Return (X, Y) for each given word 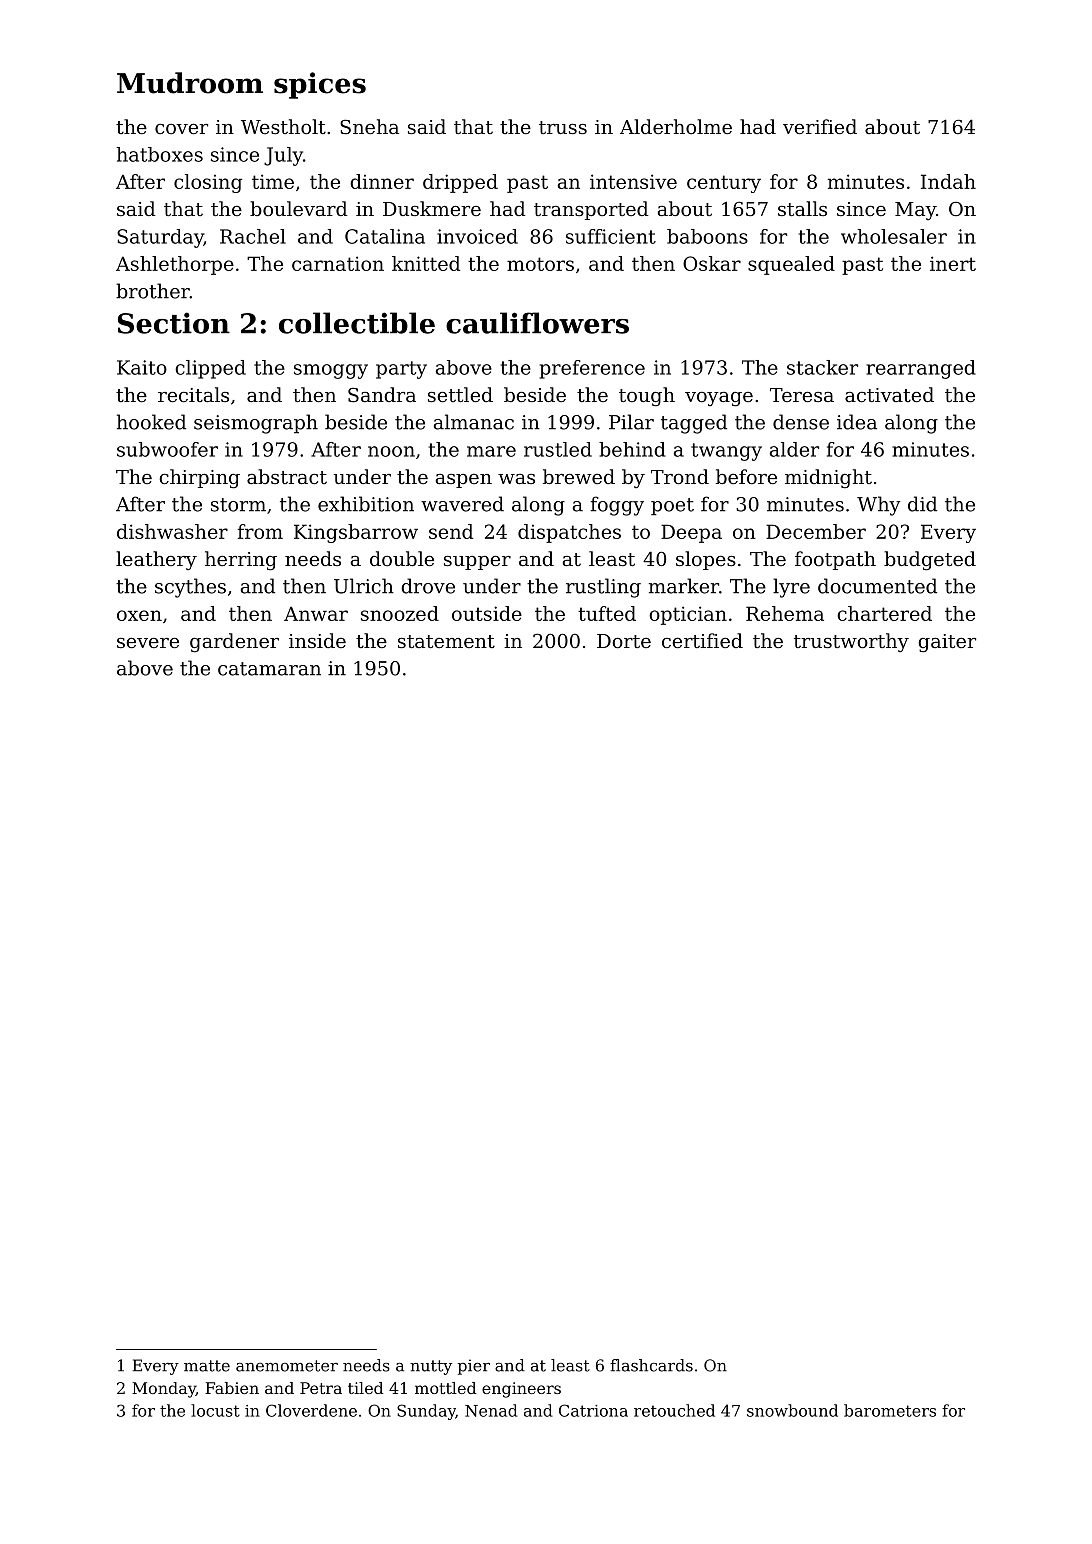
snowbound (792, 1410)
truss (563, 127)
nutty (431, 1367)
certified (702, 640)
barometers (890, 1410)
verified (820, 126)
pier (474, 1367)
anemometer (287, 1366)
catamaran (269, 669)
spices (320, 85)
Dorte (624, 641)
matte (207, 1366)
